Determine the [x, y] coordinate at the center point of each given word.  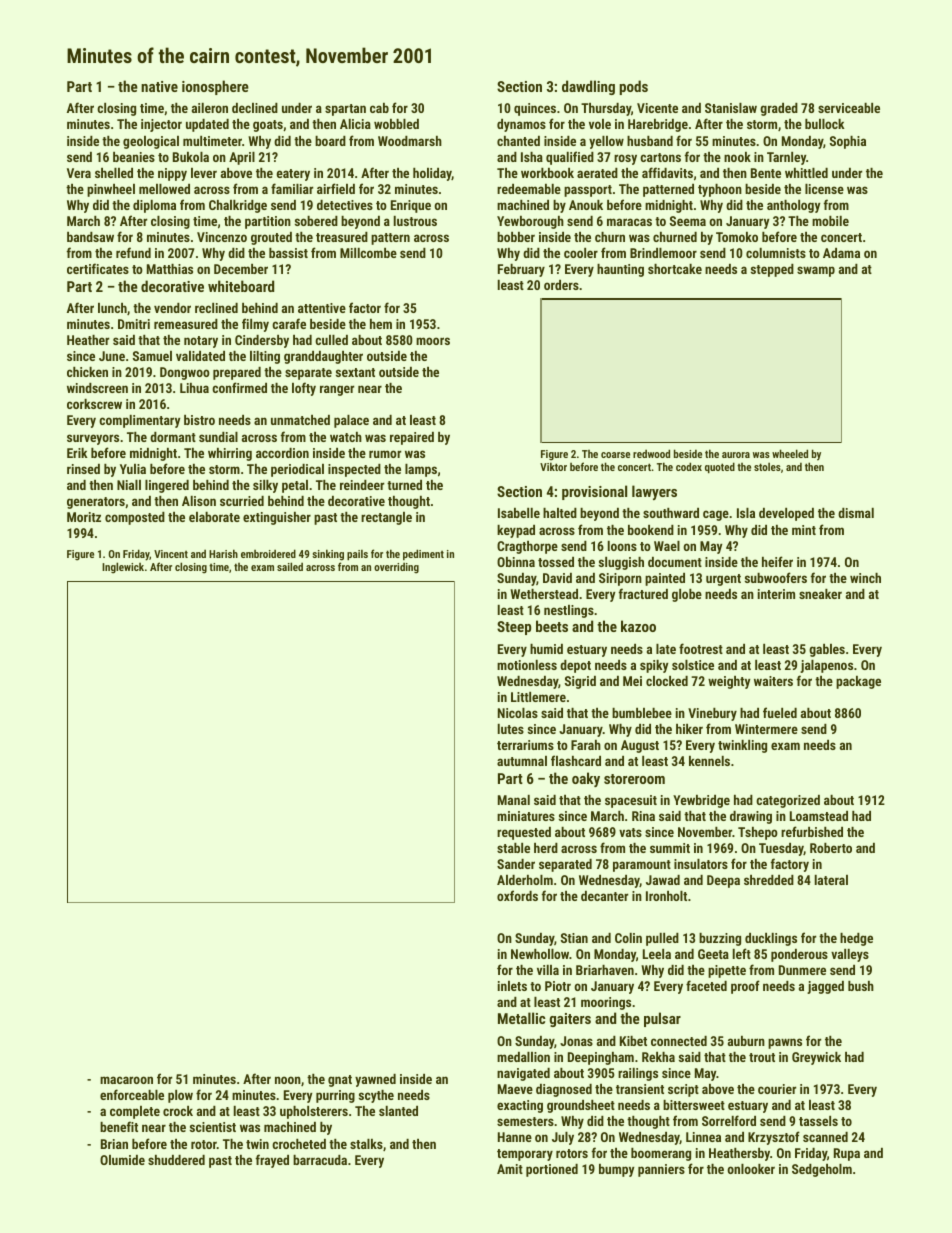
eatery [293, 175]
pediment [423, 554]
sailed [290, 566]
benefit [119, 1126]
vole [600, 124]
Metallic [522, 1018]
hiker [689, 729]
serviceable [849, 108]
